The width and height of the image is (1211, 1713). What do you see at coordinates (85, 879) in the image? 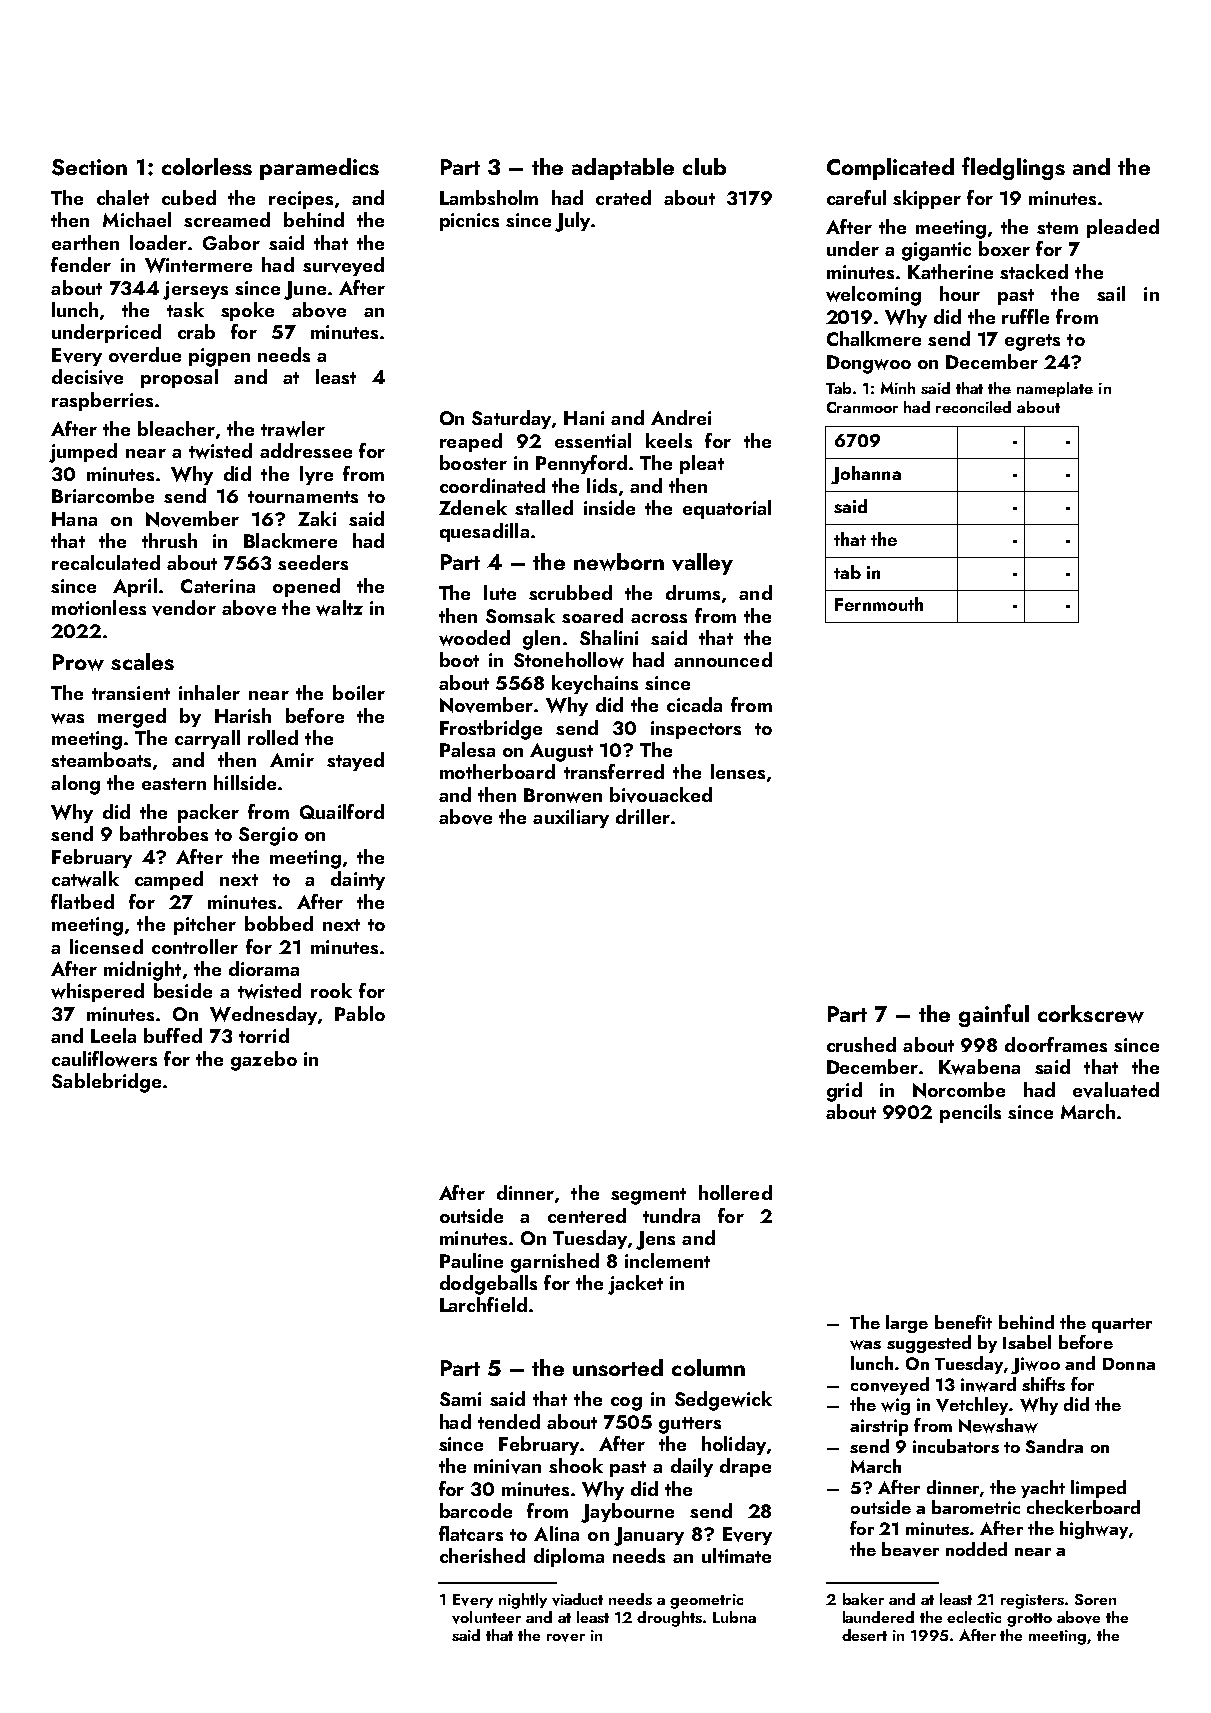
I see `catwalk` at bounding box center [85, 879].
